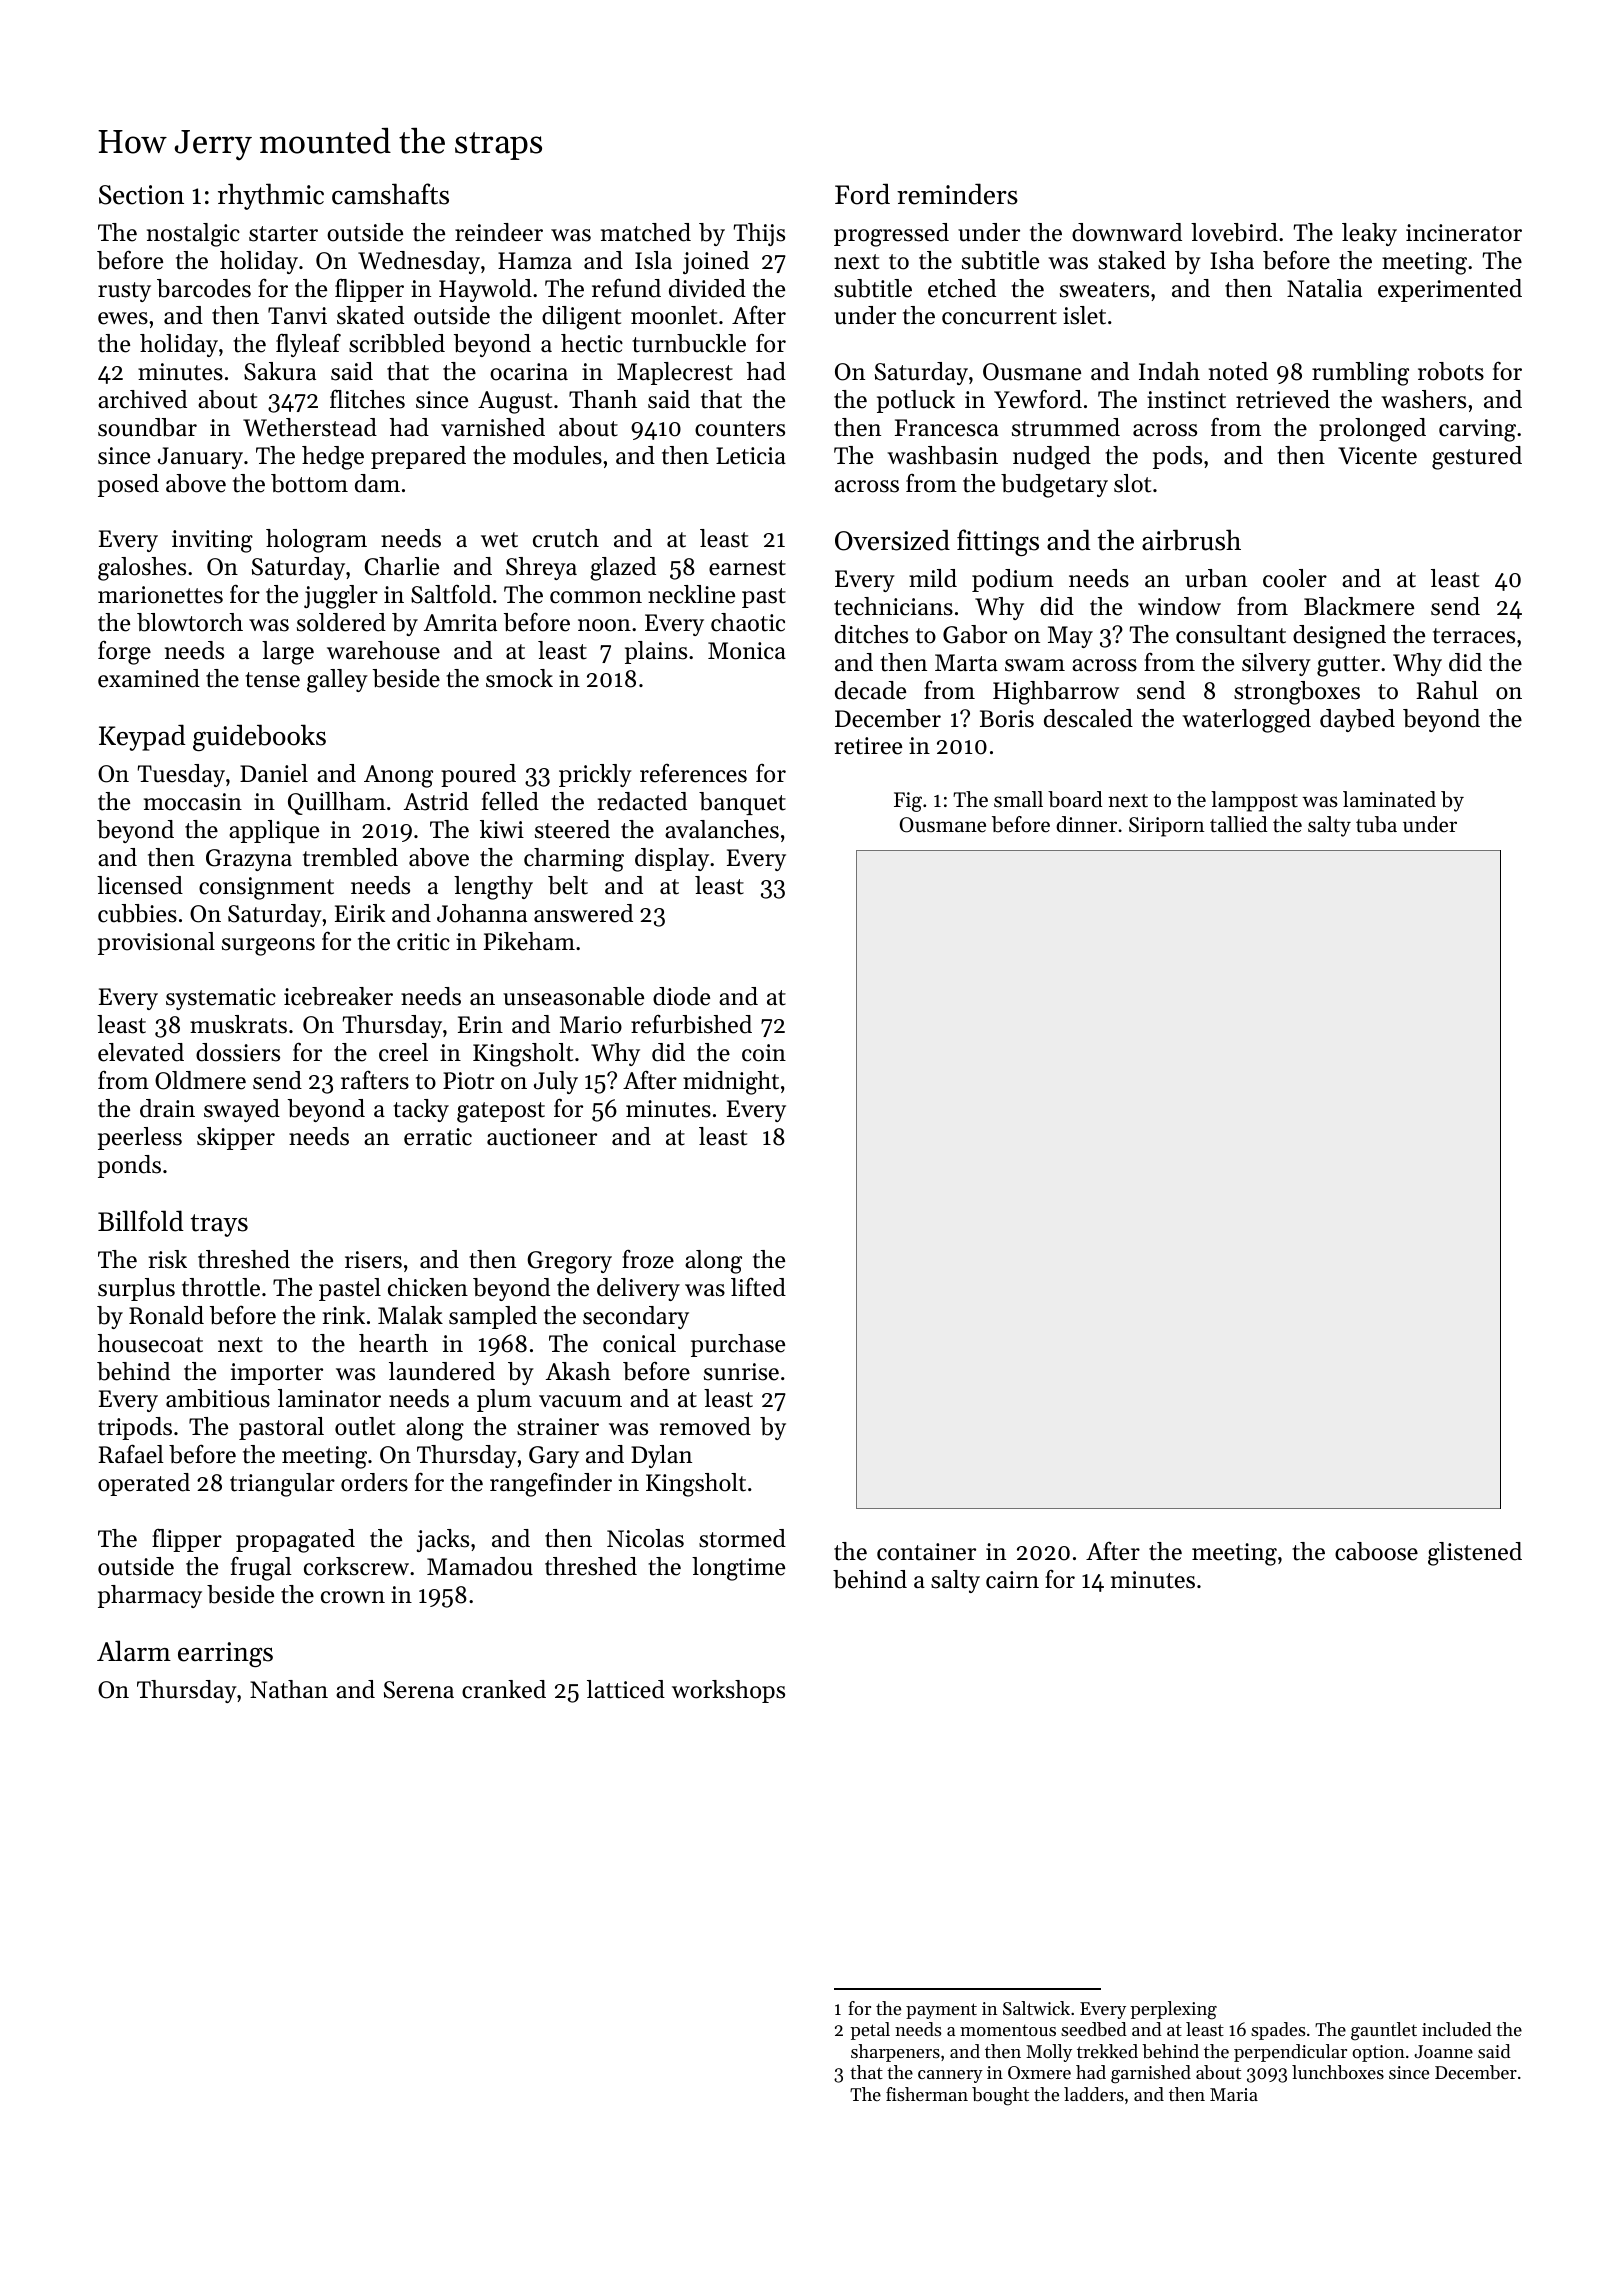 Image resolution: width=1620 pixels, height=2292 pixels. I want to click on caboose, so click(1376, 1551).
